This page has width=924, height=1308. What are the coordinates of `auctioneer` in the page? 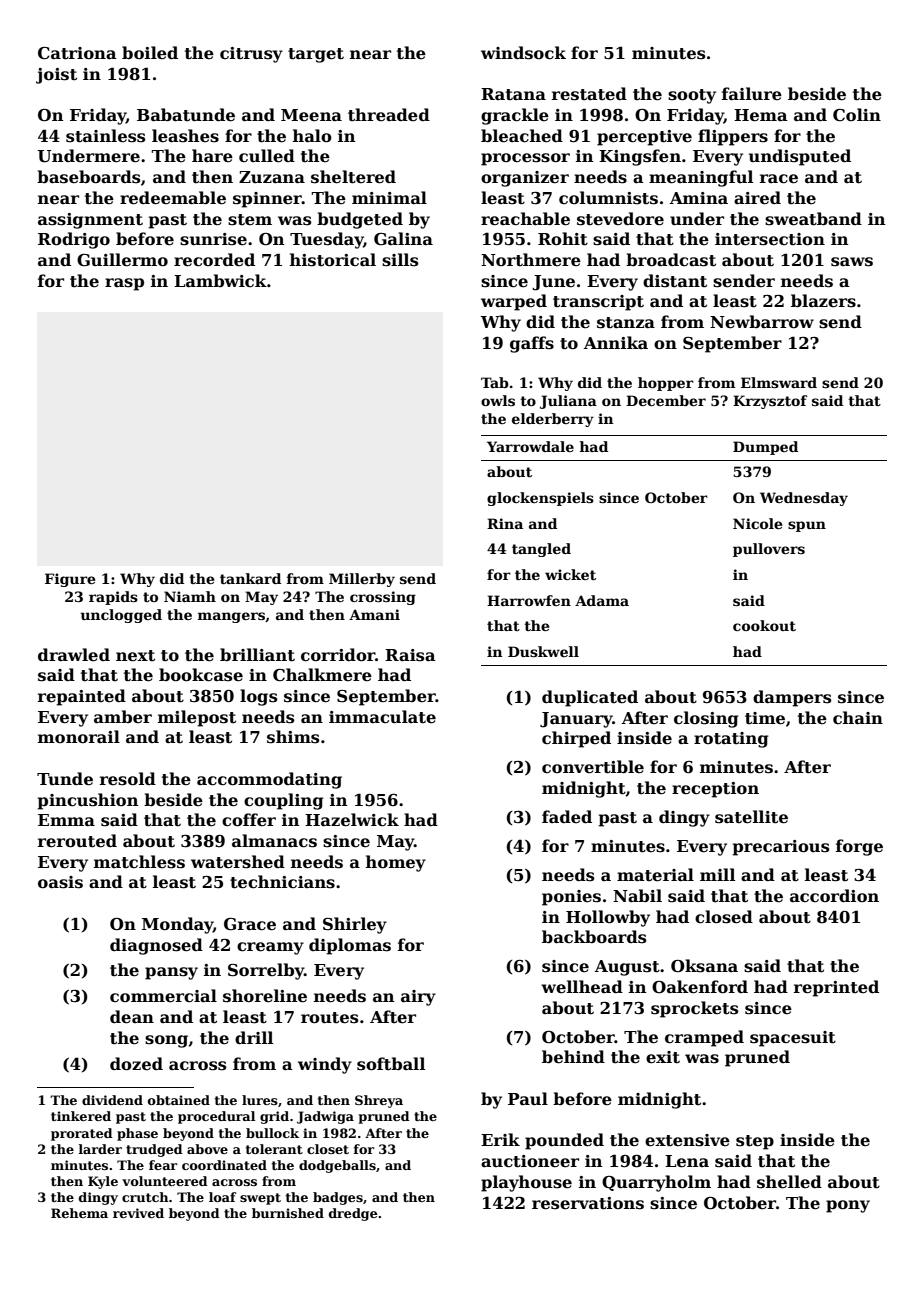 It's located at (530, 1161).
